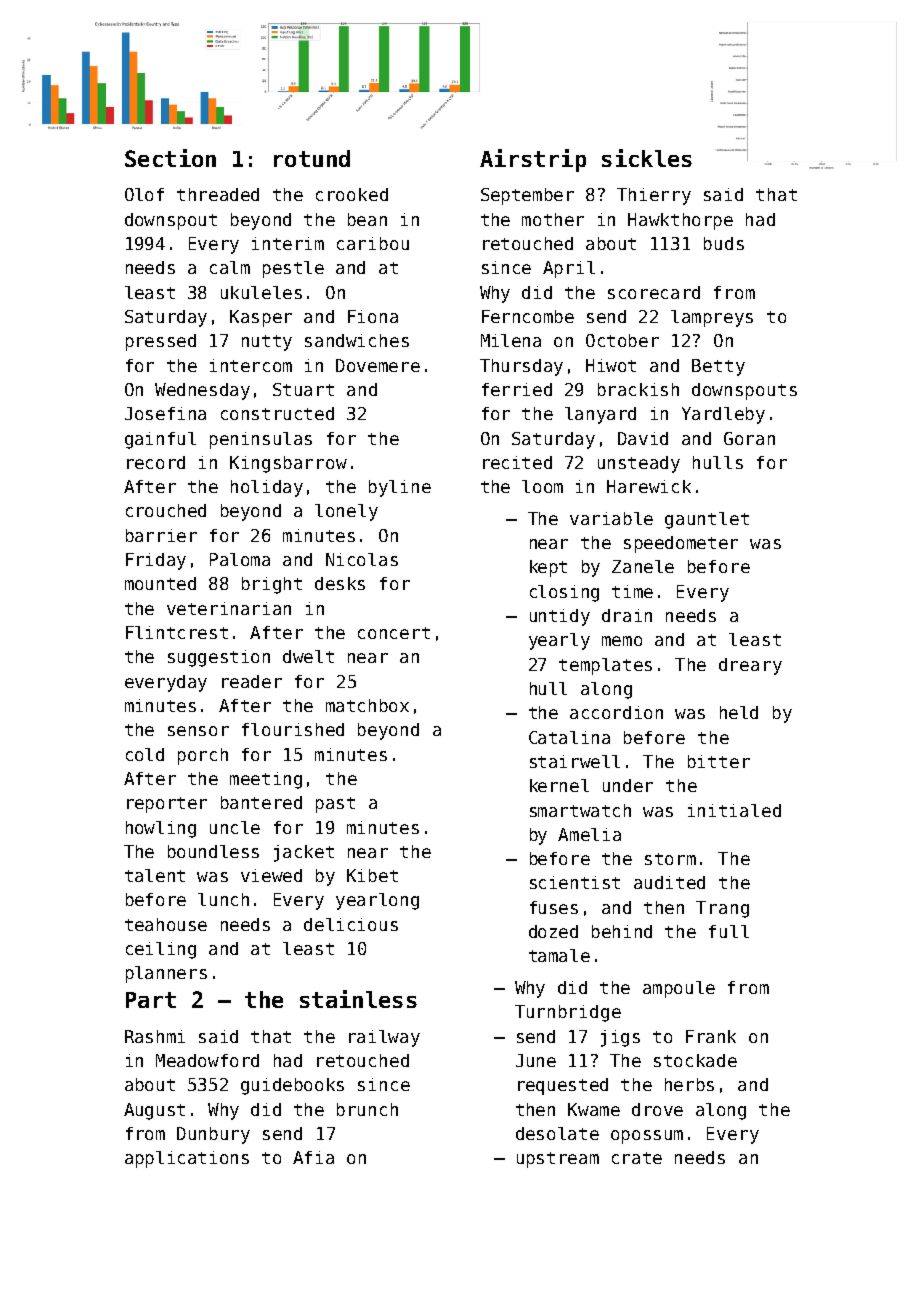  What do you see at coordinates (750, 666) in the image?
I see `dreary` at bounding box center [750, 666].
